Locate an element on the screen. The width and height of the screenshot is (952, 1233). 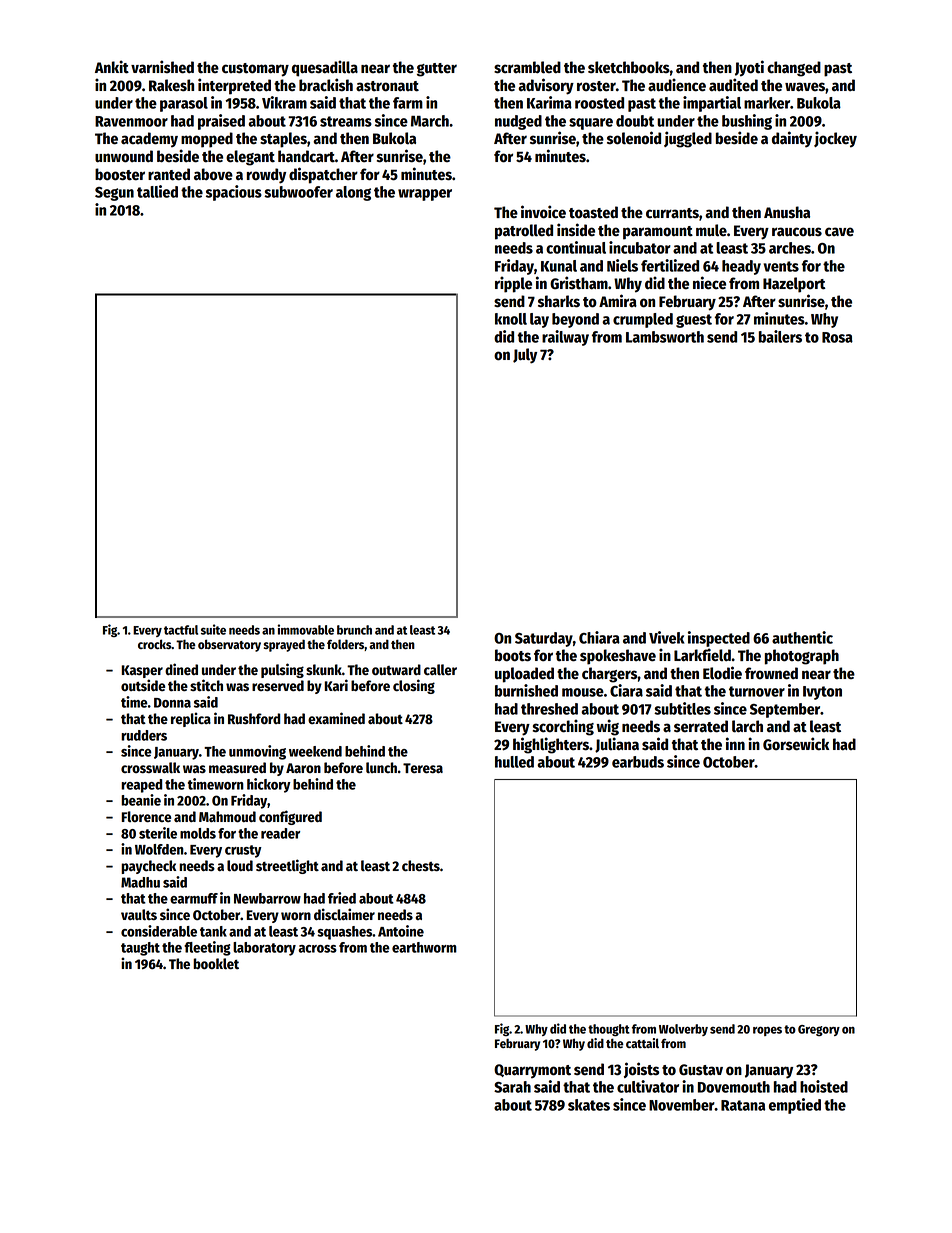
fried is located at coordinates (342, 898).
